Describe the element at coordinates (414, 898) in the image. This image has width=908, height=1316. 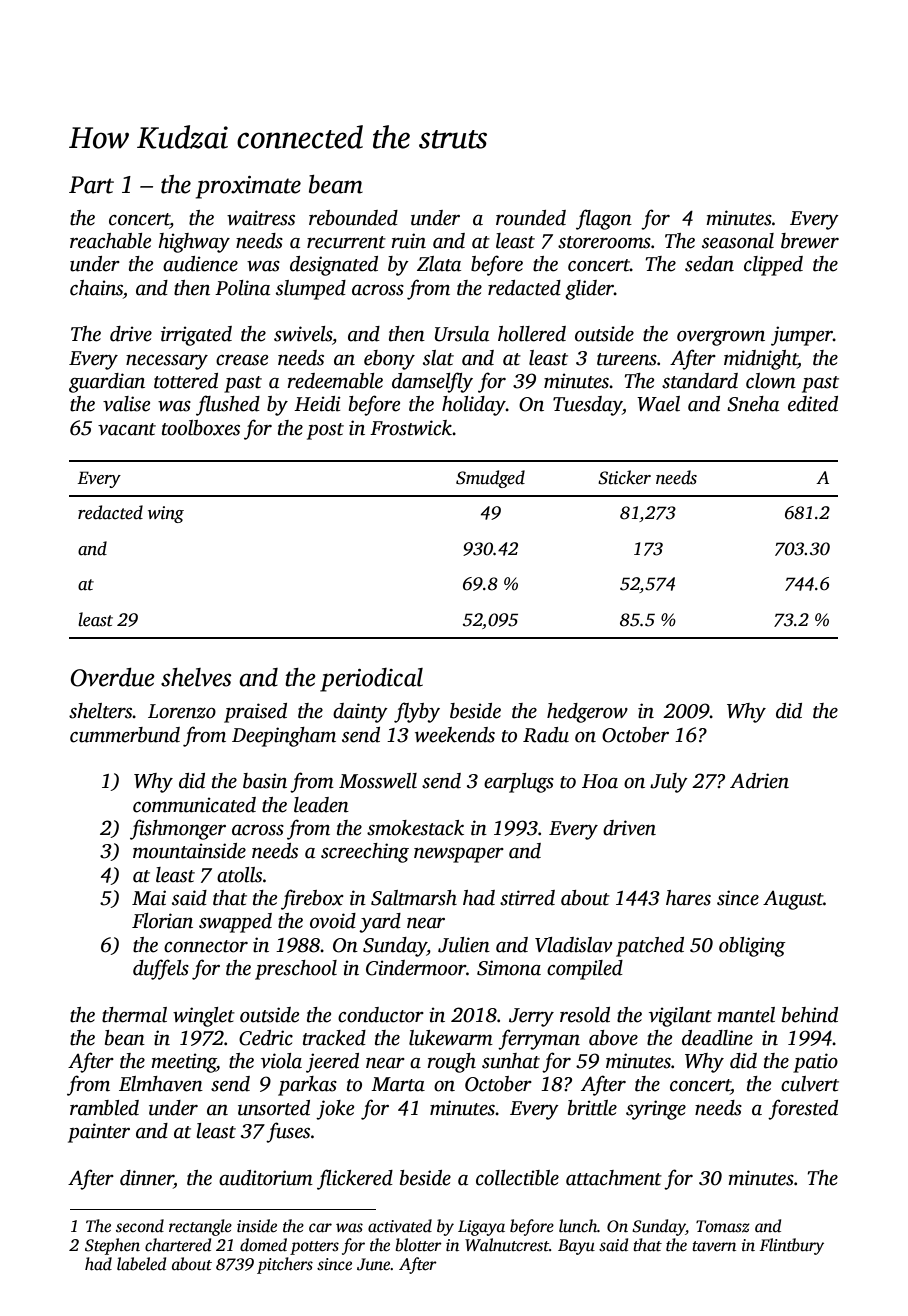
I see `Saltmarsh` at that location.
